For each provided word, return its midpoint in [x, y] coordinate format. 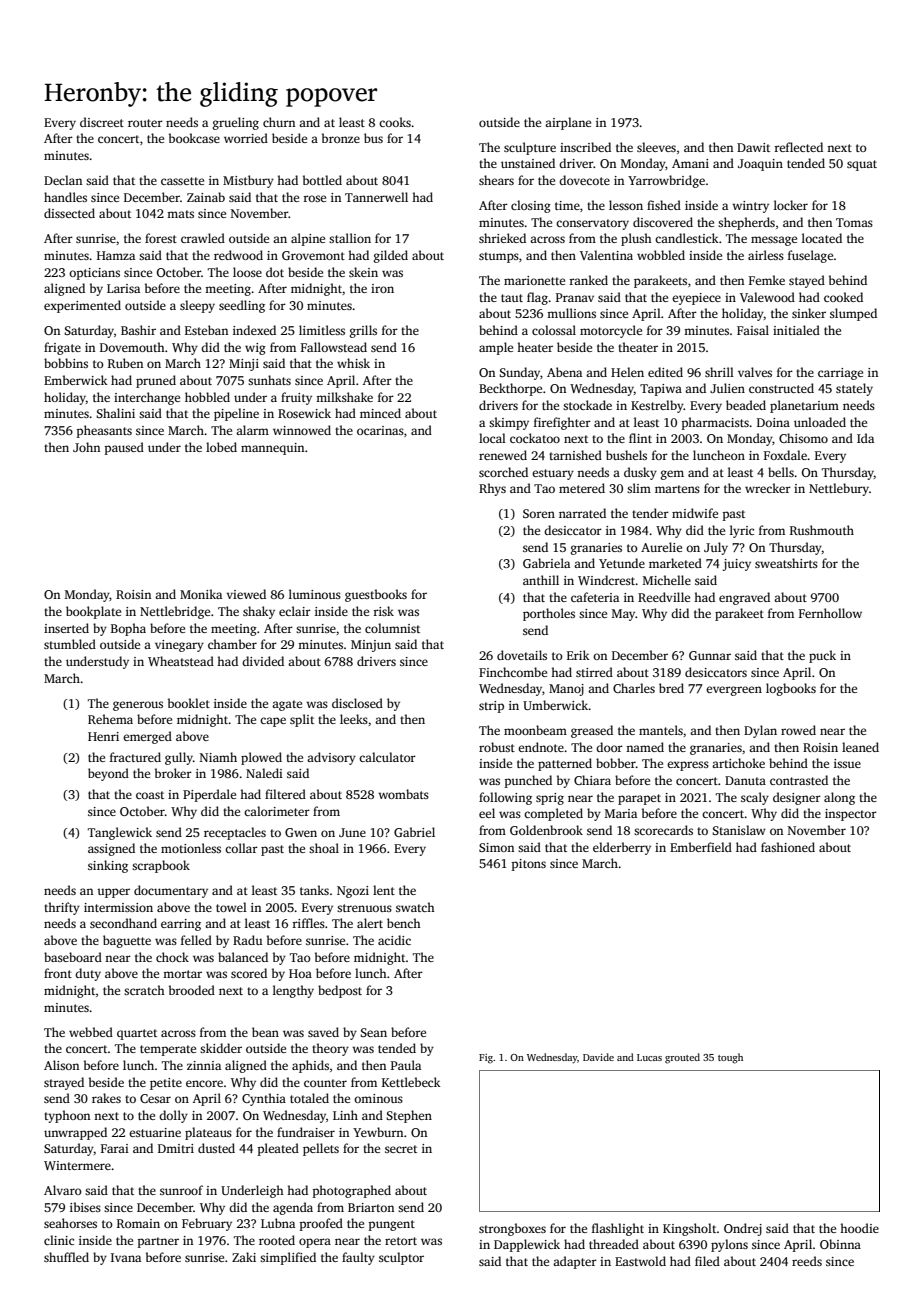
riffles [308, 923]
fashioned [788, 847]
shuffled [66, 1257]
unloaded [820, 422]
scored [249, 973]
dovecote [584, 180]
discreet [102, 122]
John [86, 447]
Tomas [854, 222]
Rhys [492, 489]
